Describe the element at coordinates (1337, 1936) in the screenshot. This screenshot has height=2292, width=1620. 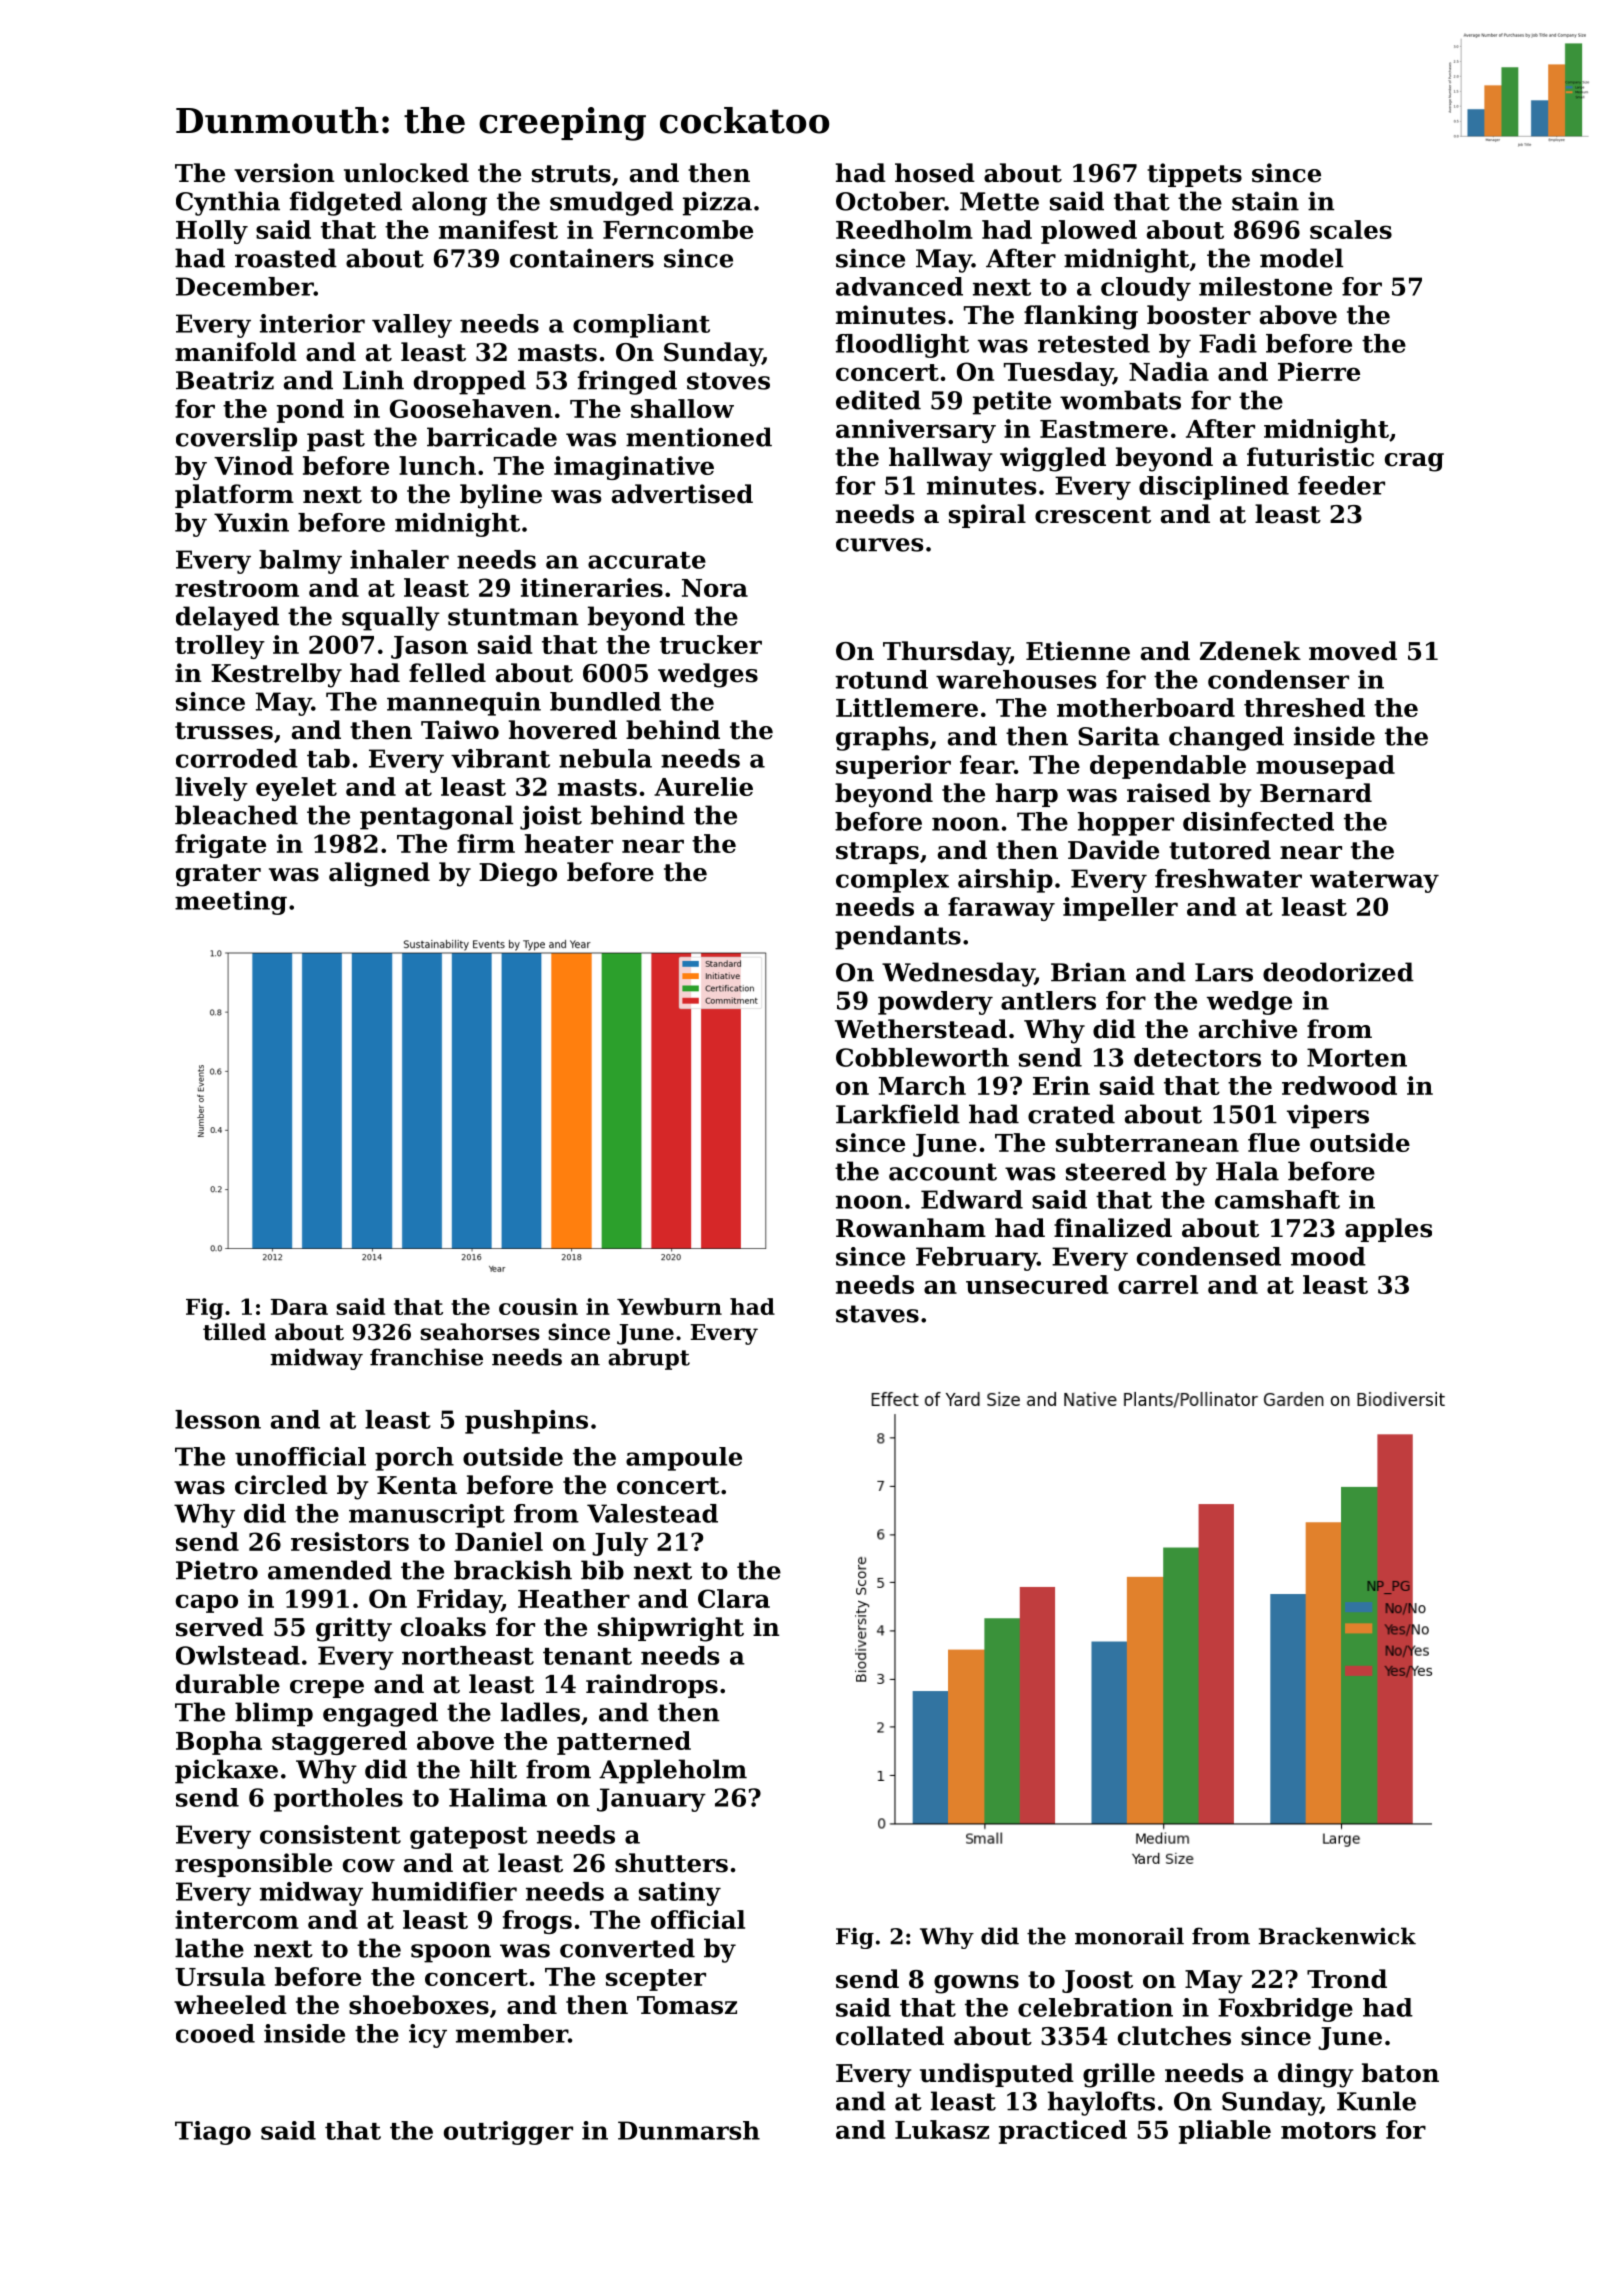
I see `Brackenwick` at that location.
